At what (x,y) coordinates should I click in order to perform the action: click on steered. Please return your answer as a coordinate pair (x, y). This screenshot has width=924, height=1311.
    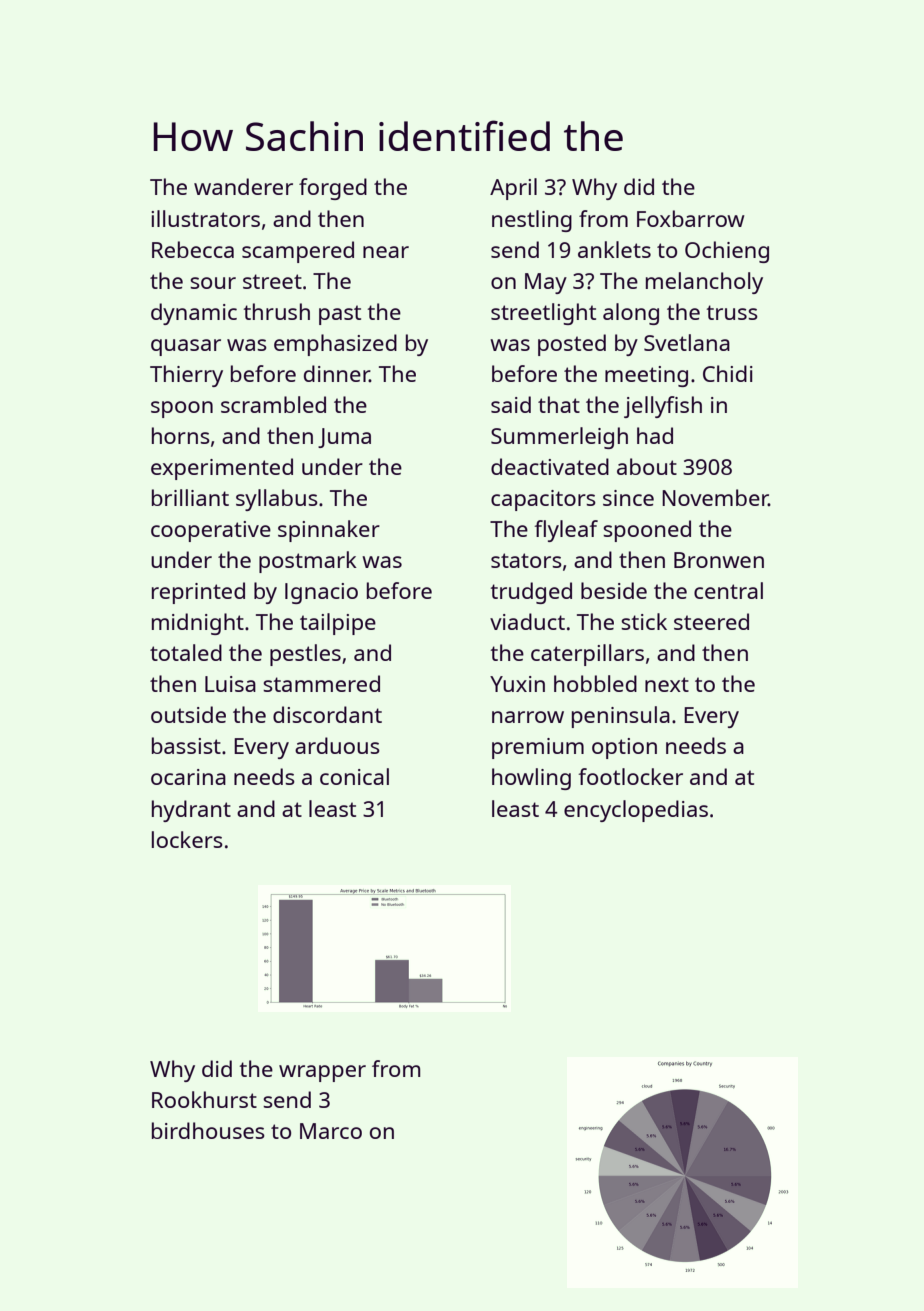
    Looking at the image, I should click on (711, 621).
